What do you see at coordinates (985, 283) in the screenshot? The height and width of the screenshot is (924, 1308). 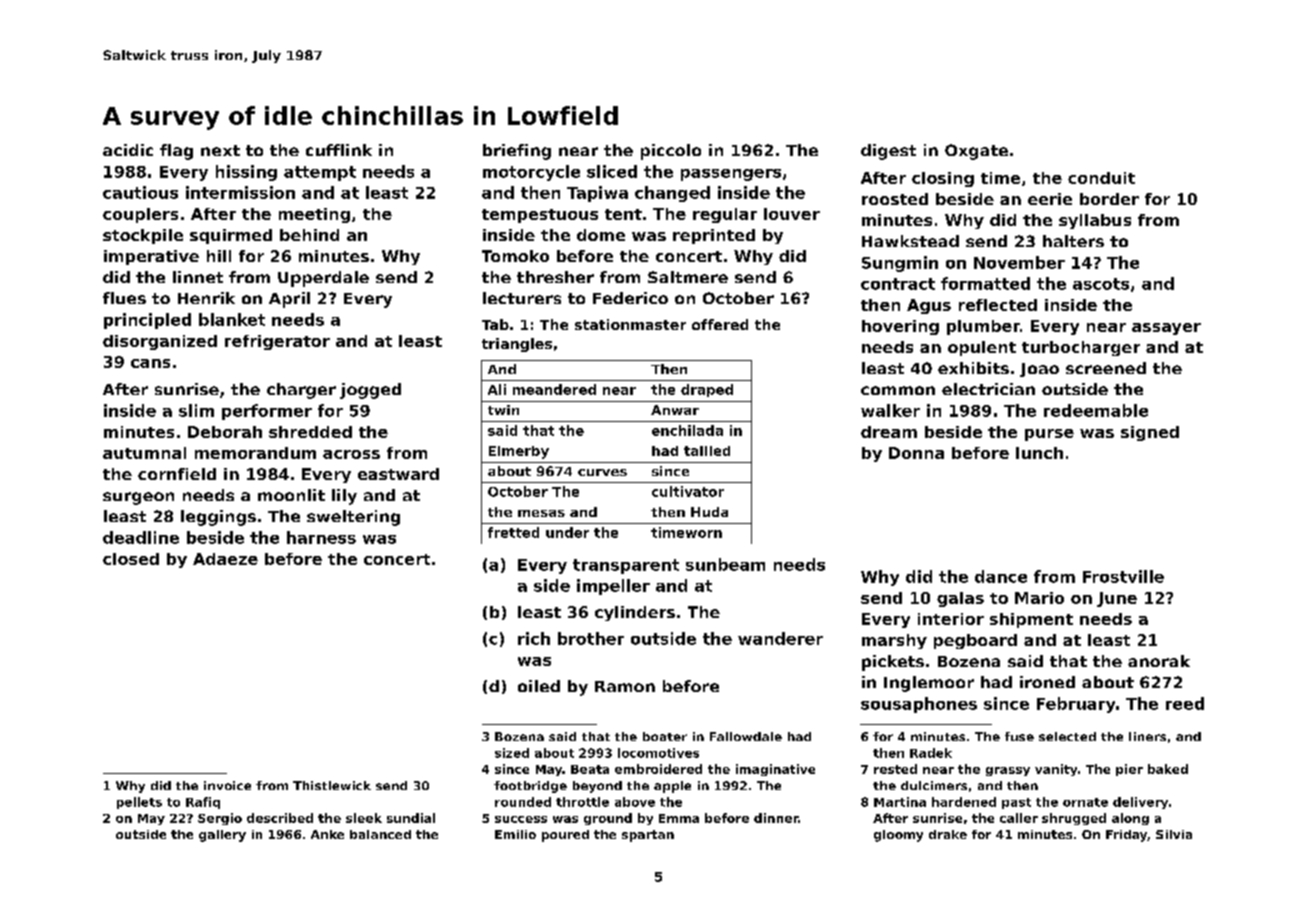 I see `formatted` at bounding box center [985, 283].
